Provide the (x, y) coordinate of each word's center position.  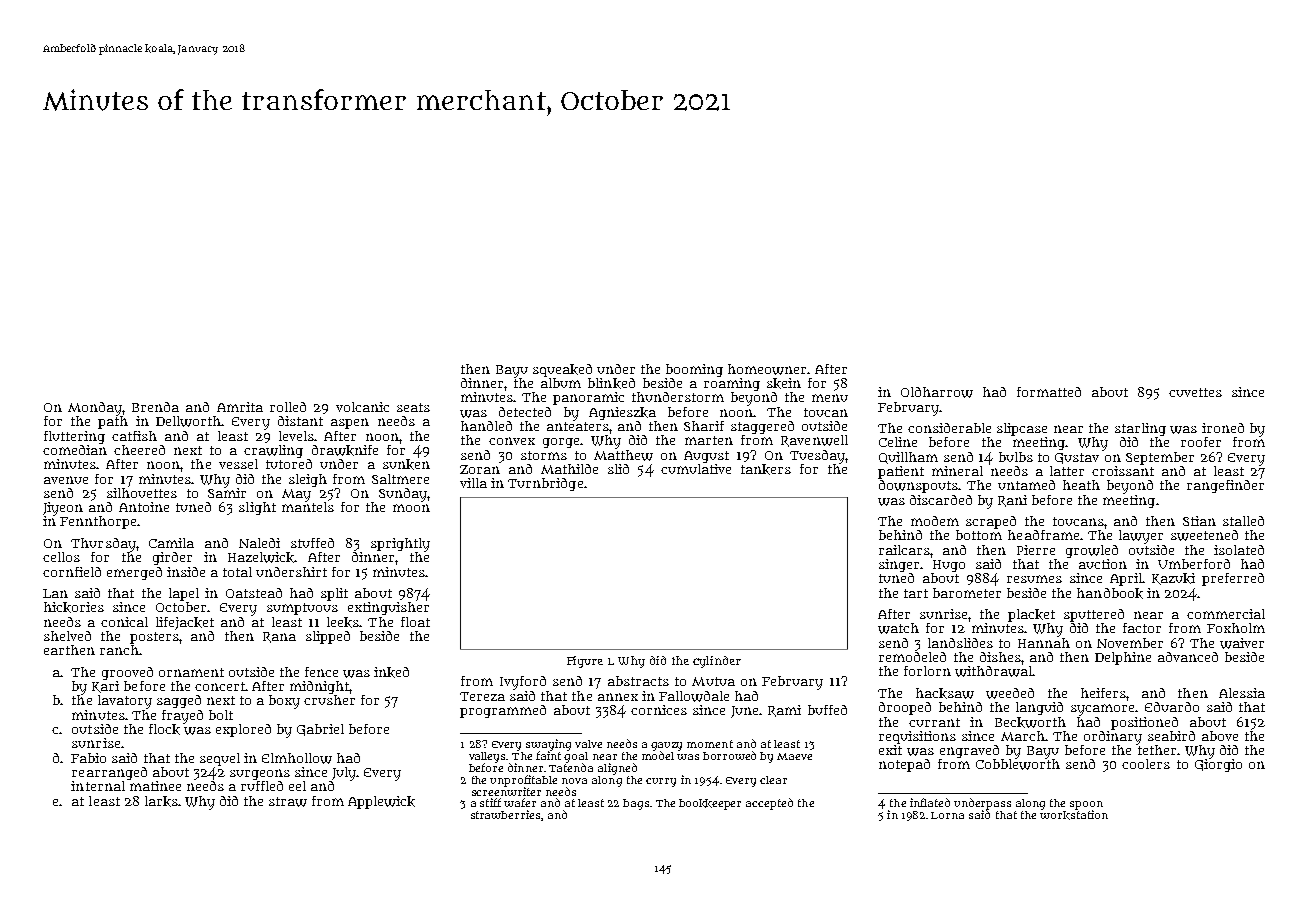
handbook (1110, 593)
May (296, 495)
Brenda (155, 407)
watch (898, 628)
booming (694, 370)
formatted (1049, 392)
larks (161, 801)
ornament (191, 672)
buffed (827, 710)
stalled (1243, 521)
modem (935, 521)
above (1220, 736)
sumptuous (302, 609)
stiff (490, 802)
